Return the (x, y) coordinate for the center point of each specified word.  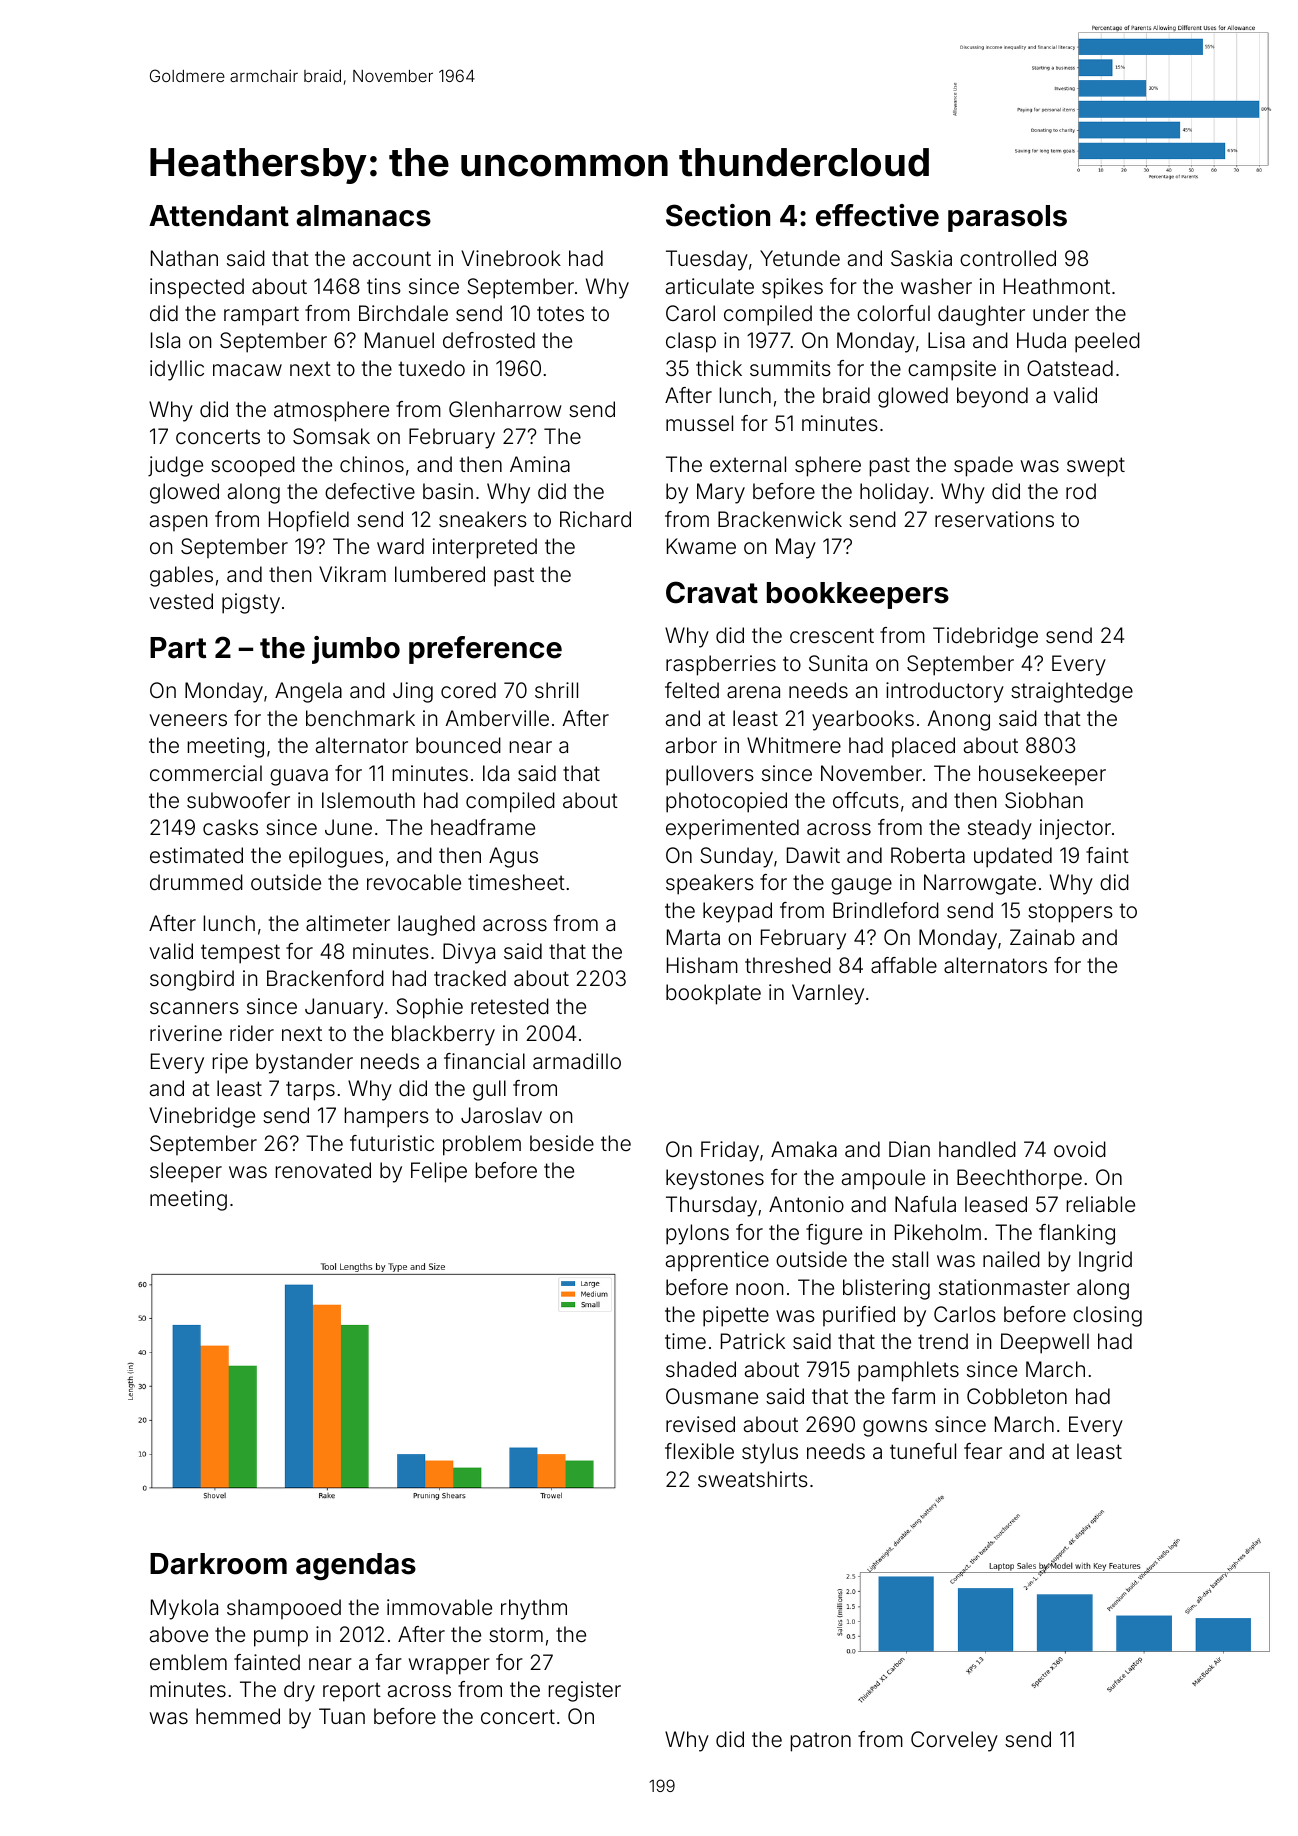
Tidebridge (985, 637)
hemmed (238, 1716)
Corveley (954, 1741)
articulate (710, 286)
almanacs (363, 216)
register (585, 1691)
